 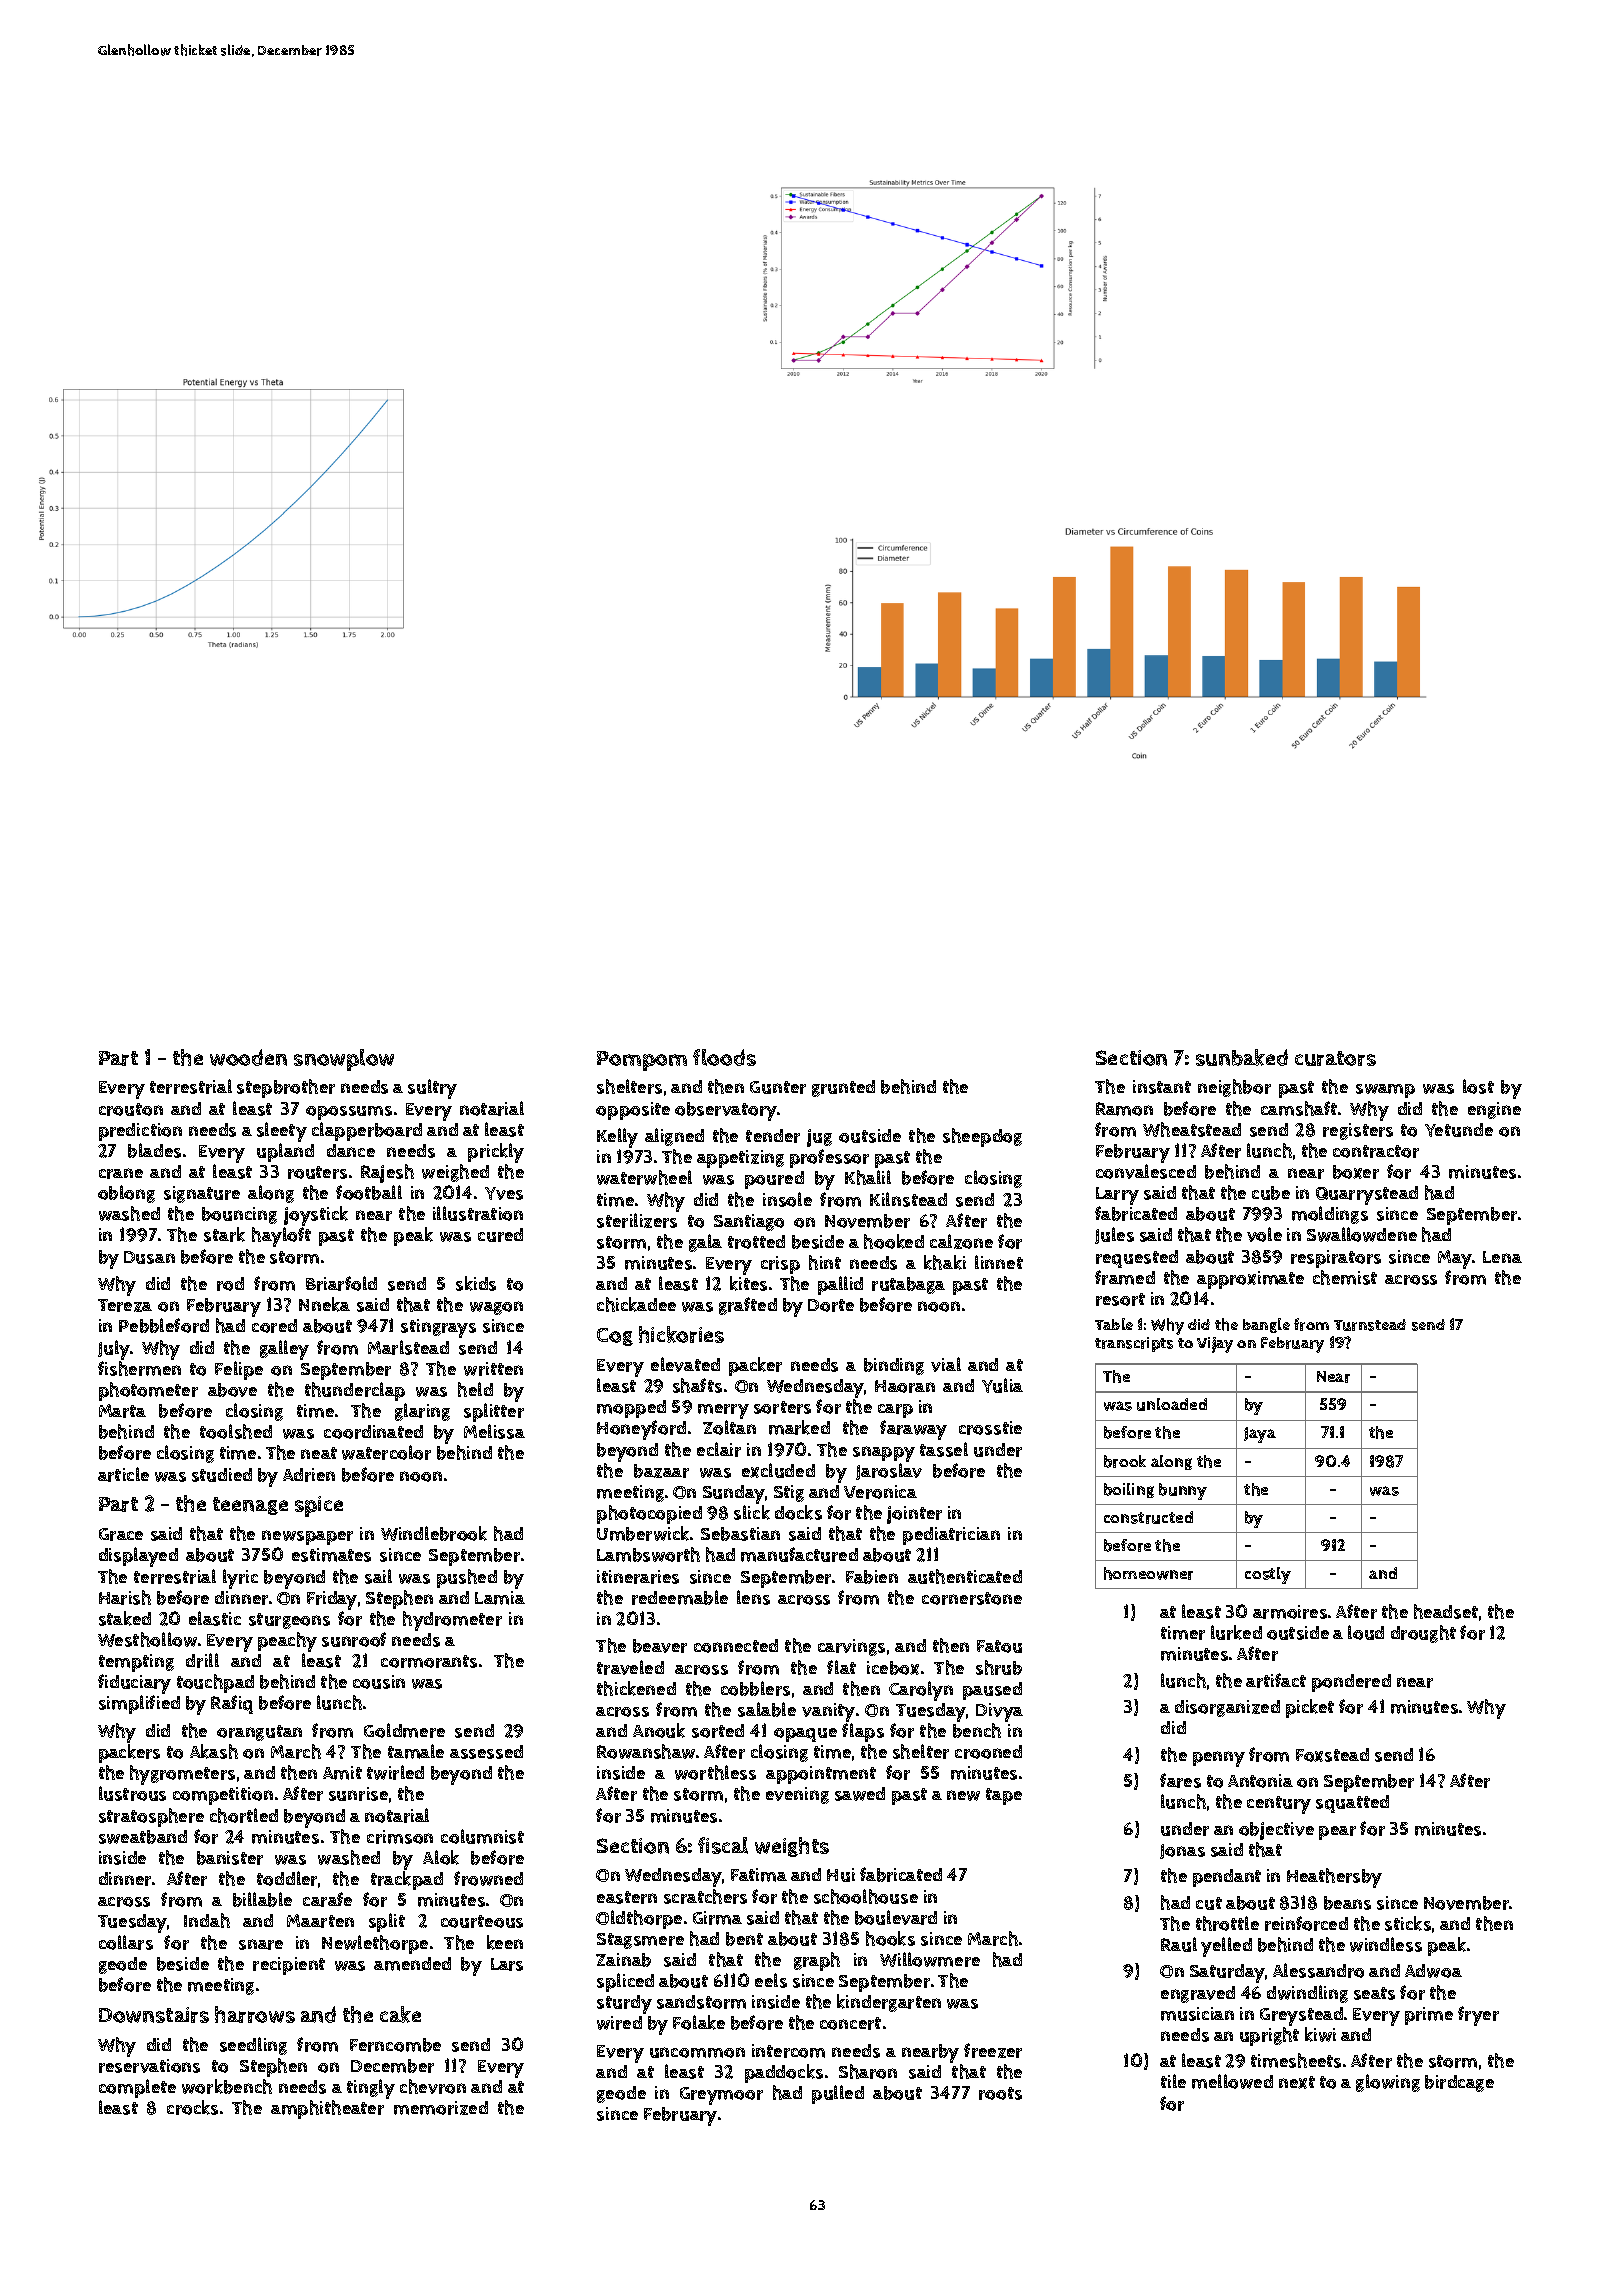 I want to click on objective, so click(x=1276, y=1831).
